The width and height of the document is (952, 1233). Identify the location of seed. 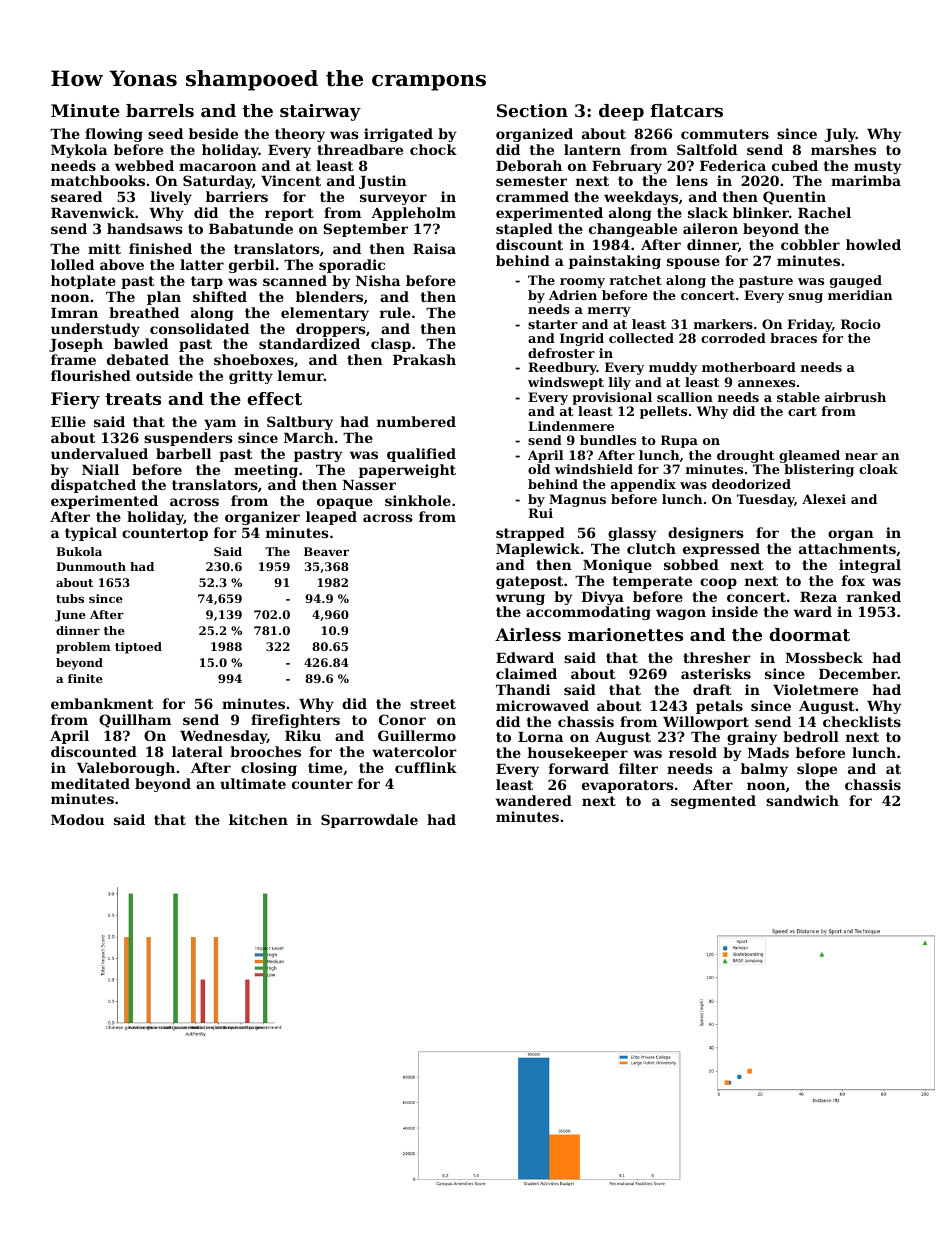
(165, 133).
